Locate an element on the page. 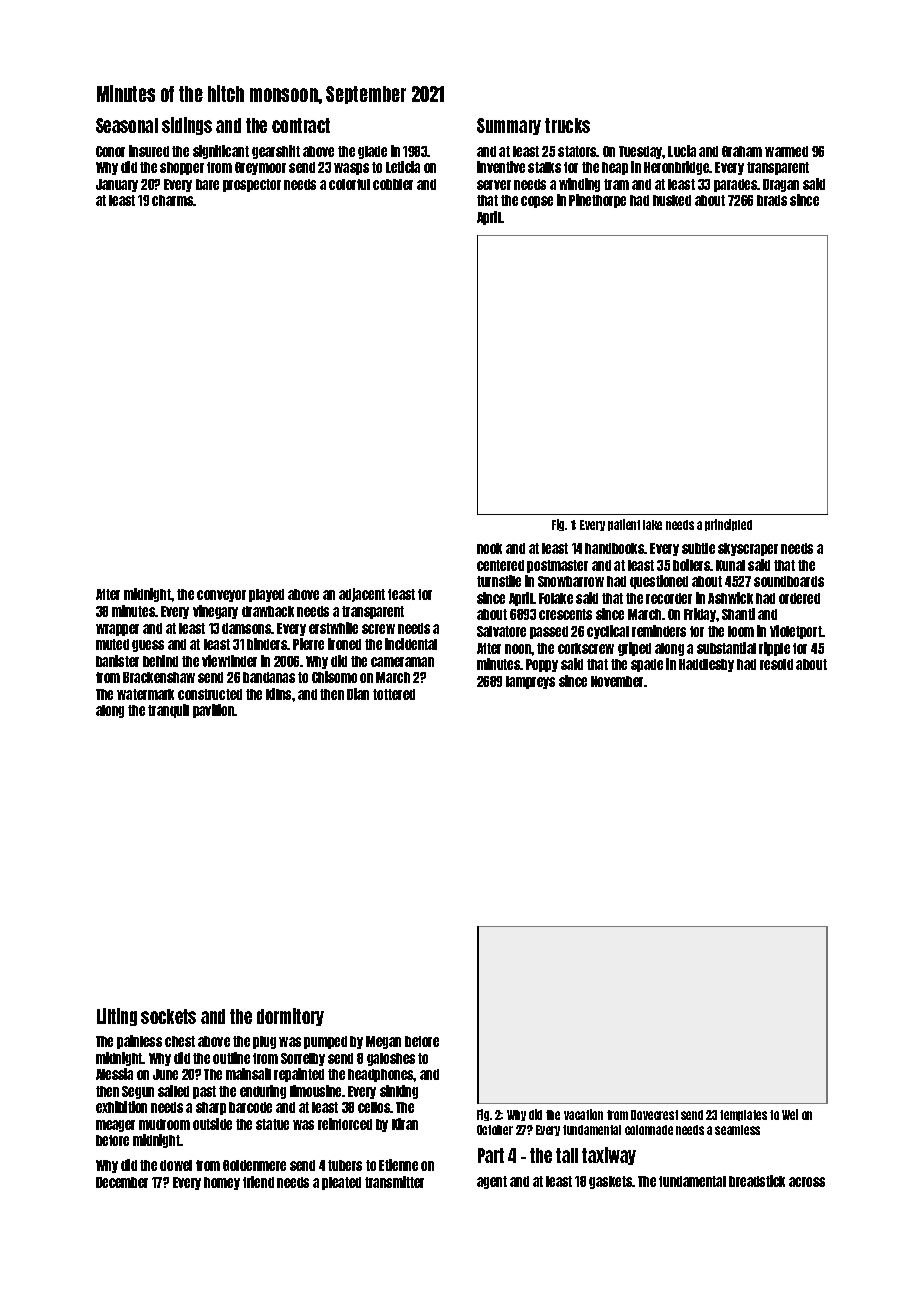  contract is located at coordinates (301, 125).
